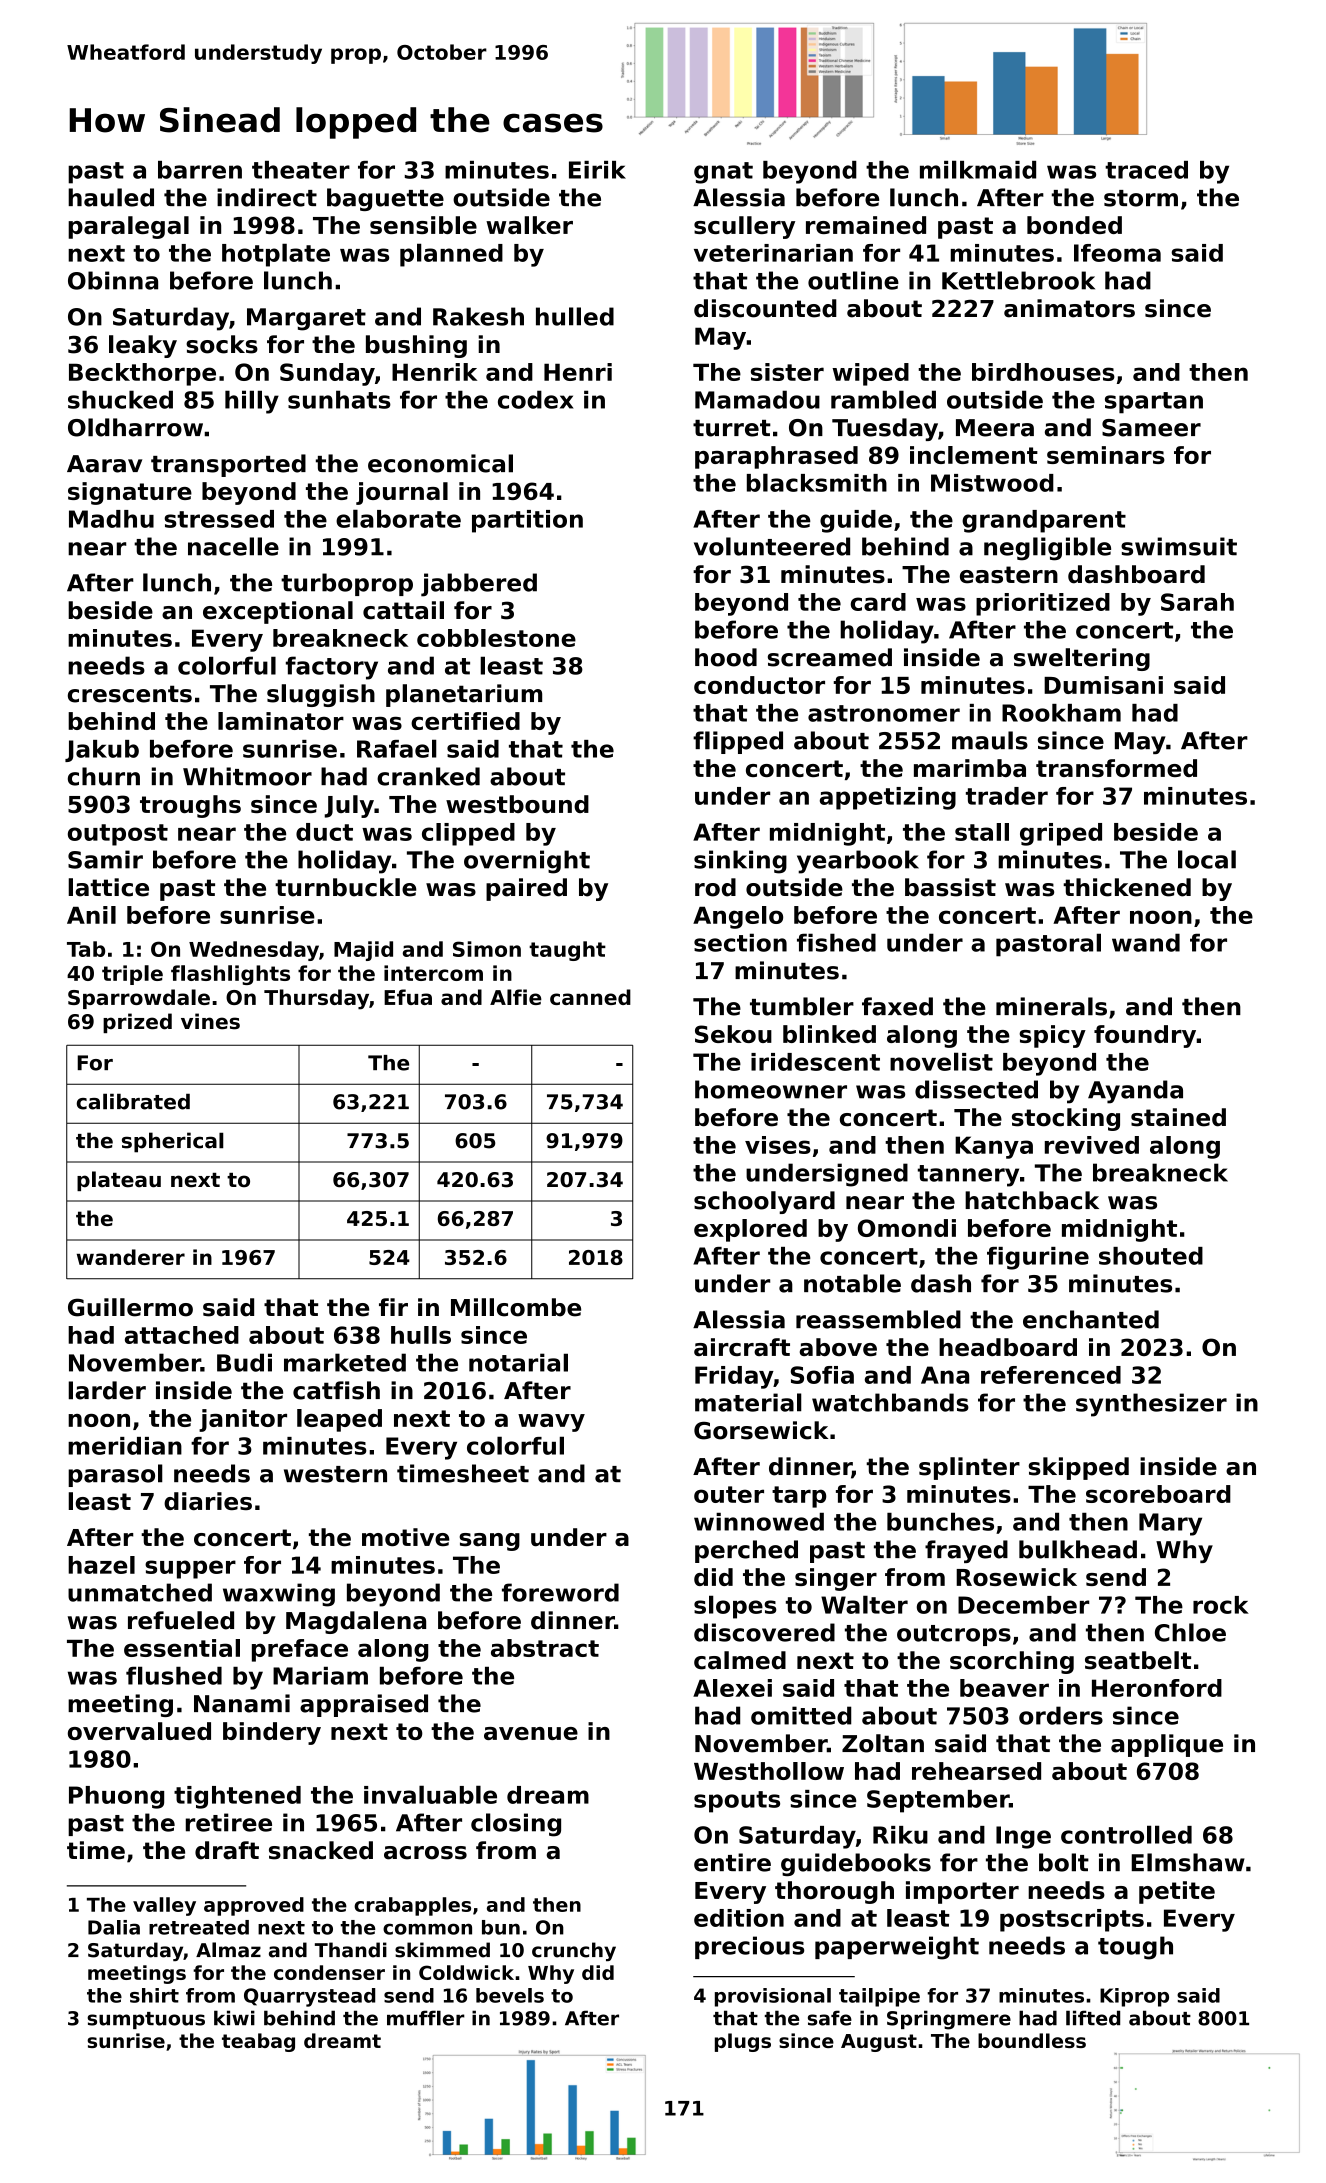 The height and width of the document is (2183, 1326). Describe the element at coordinates (105, 859) in the document. I see `Samir` at that location.
